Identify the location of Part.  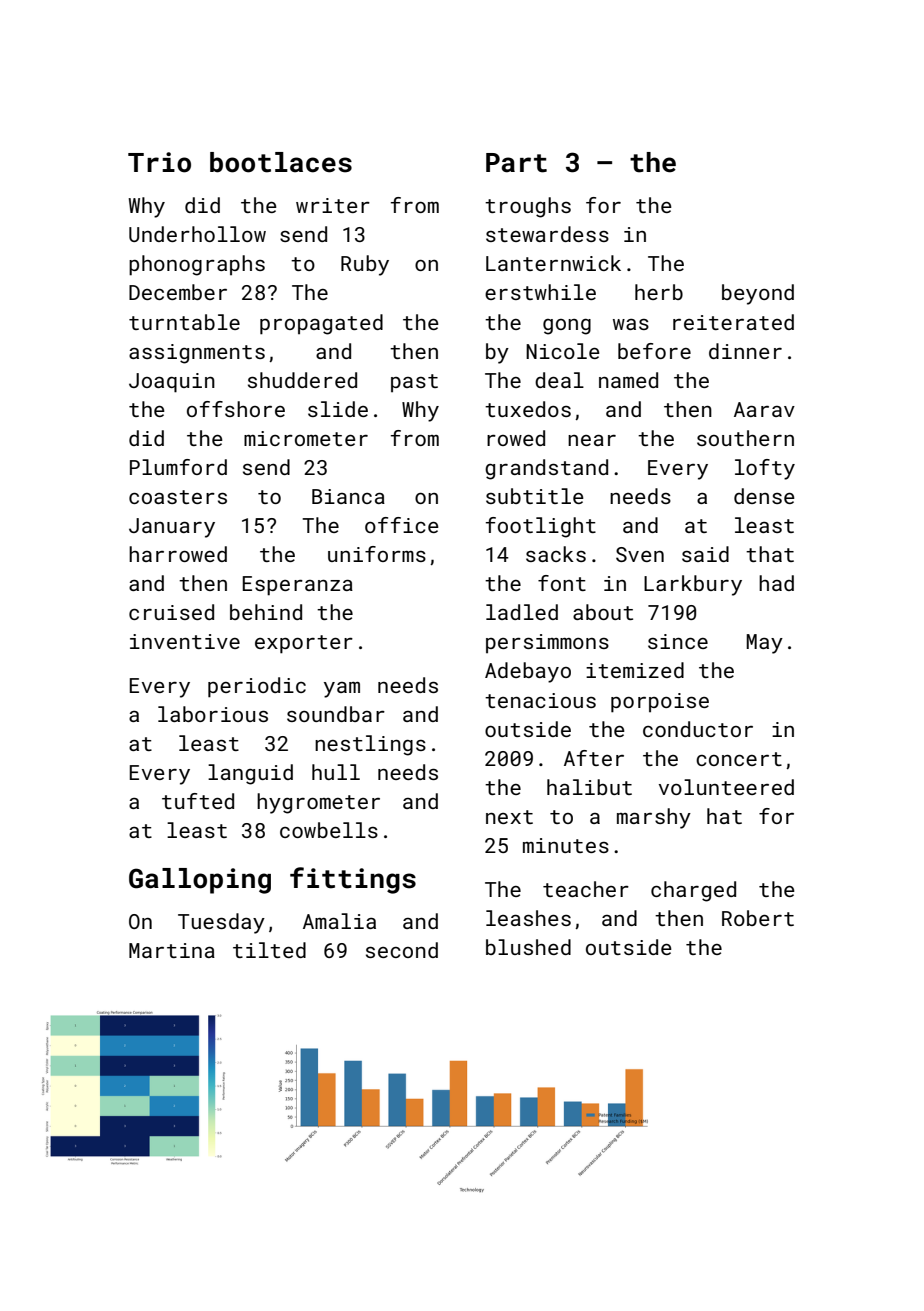
(516, 163).
